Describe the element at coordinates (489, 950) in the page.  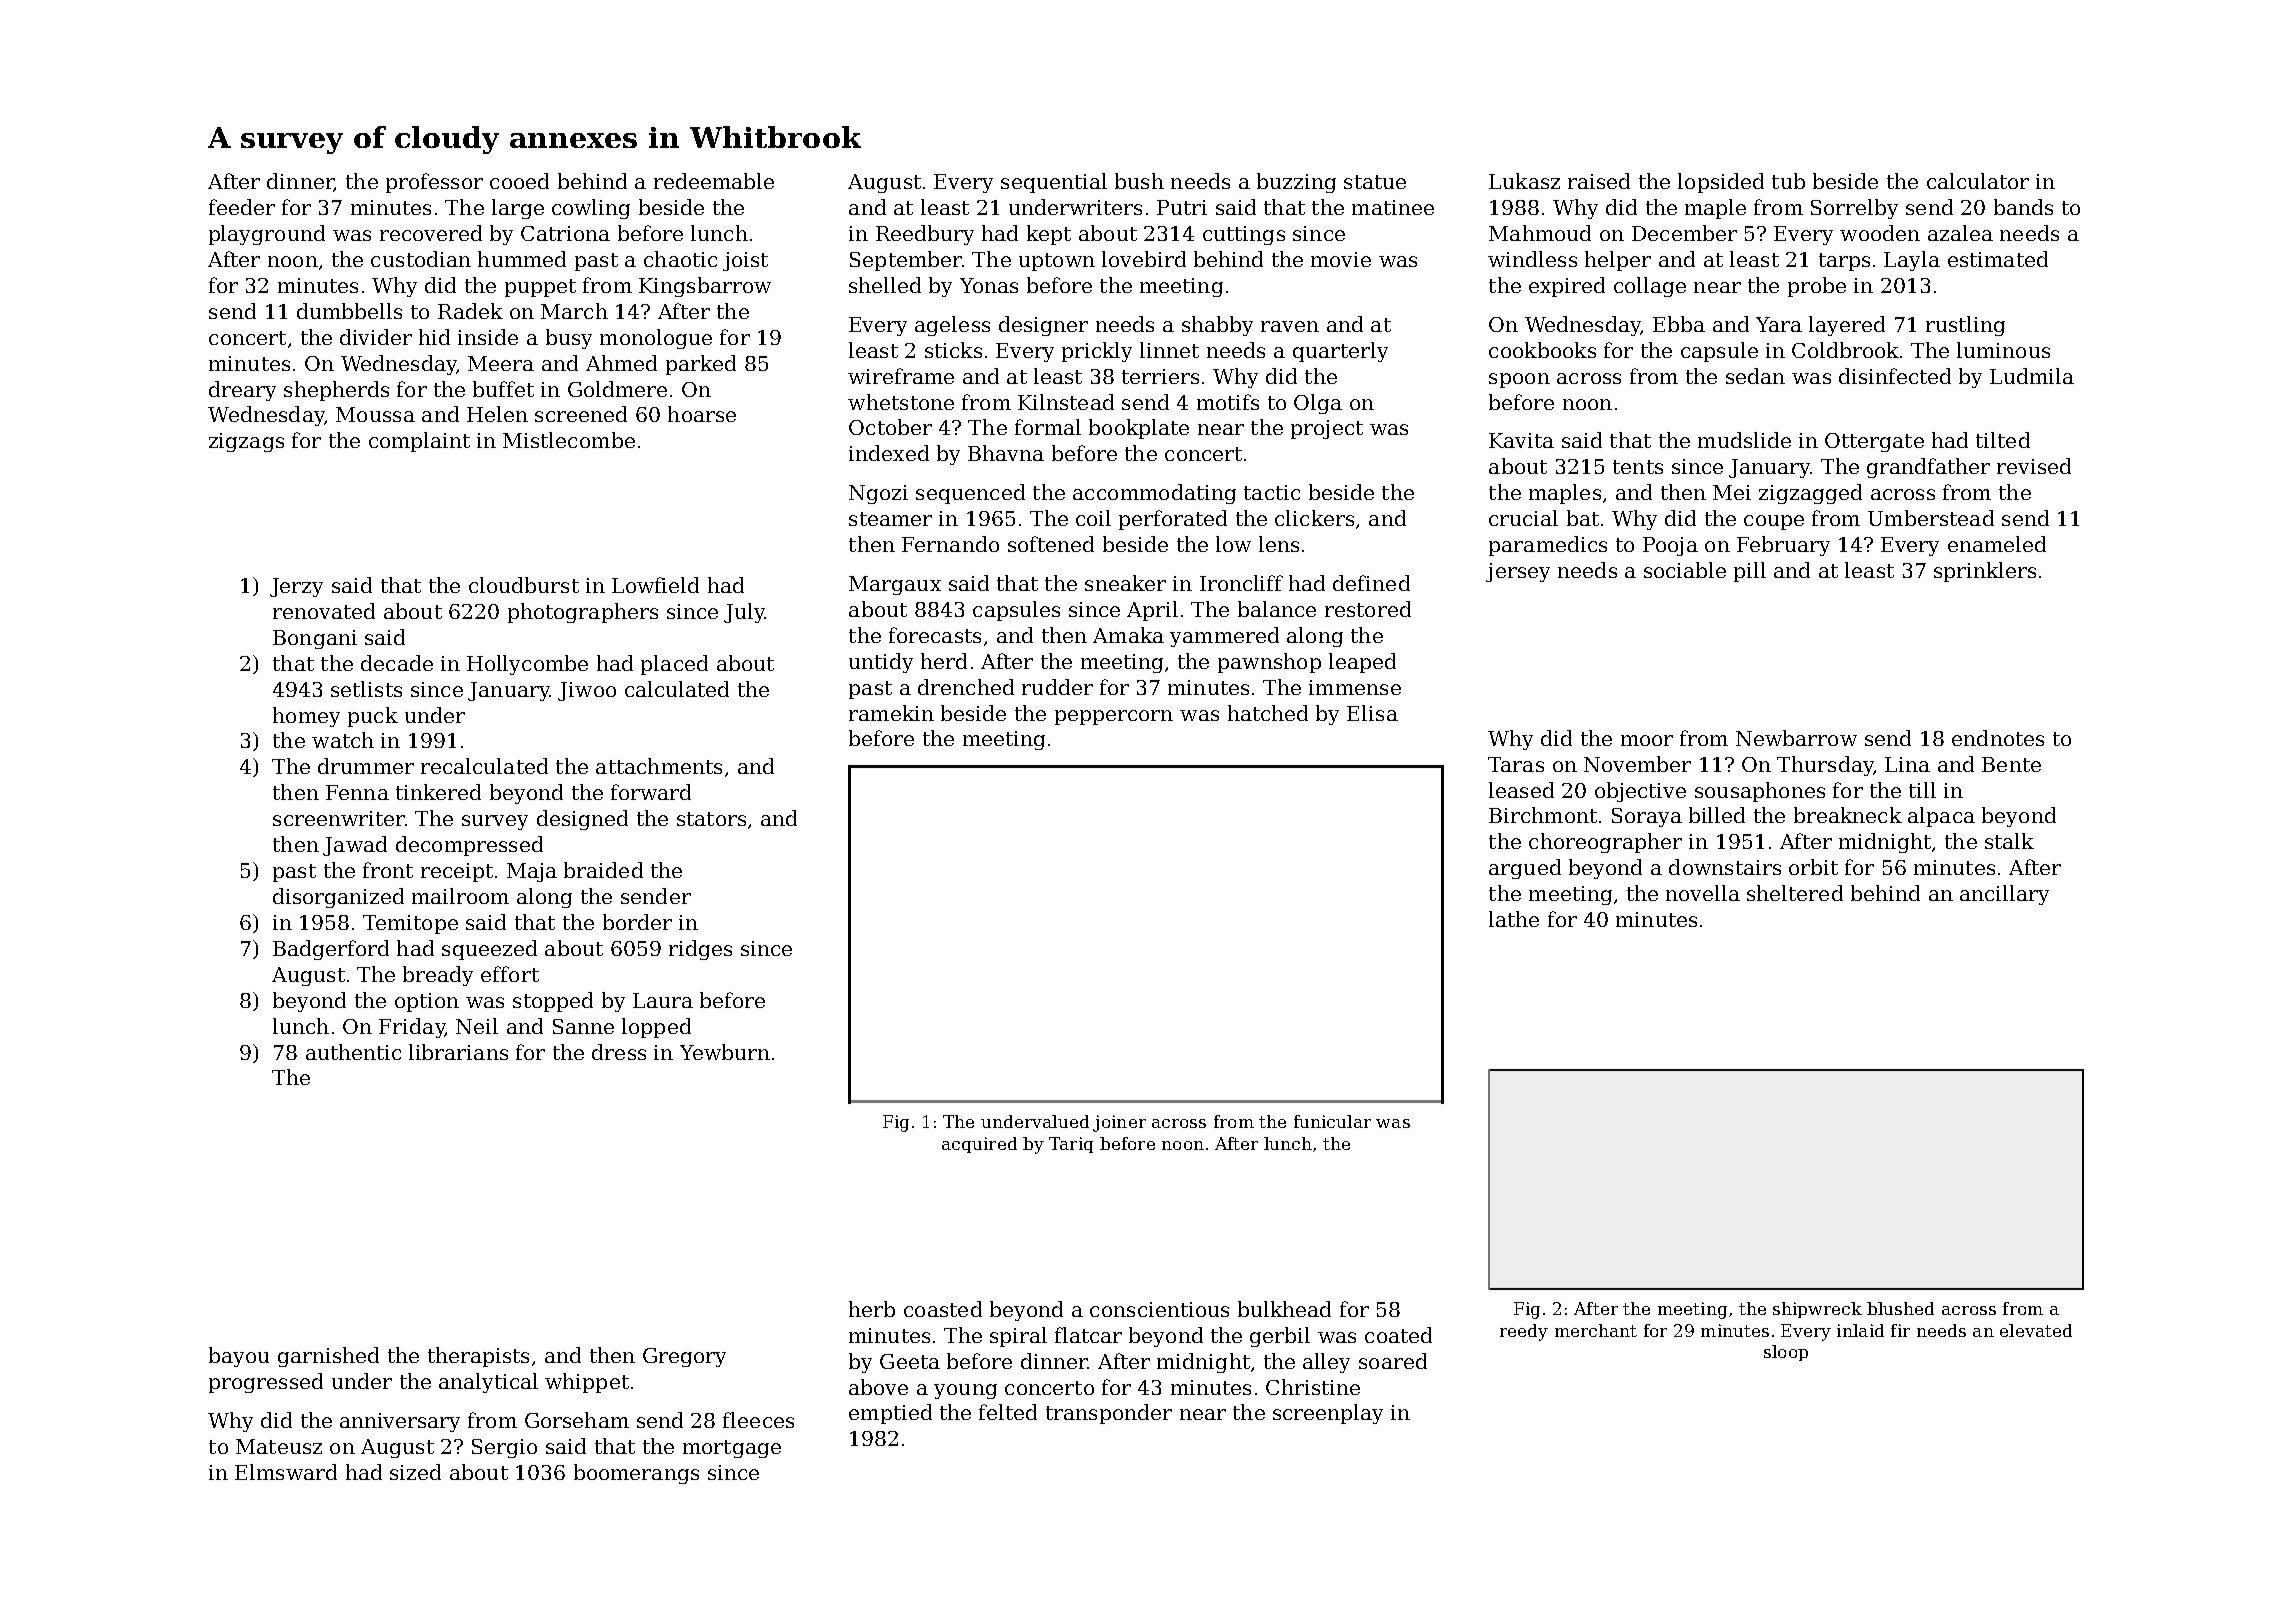
I see `squeezed` at that location.
